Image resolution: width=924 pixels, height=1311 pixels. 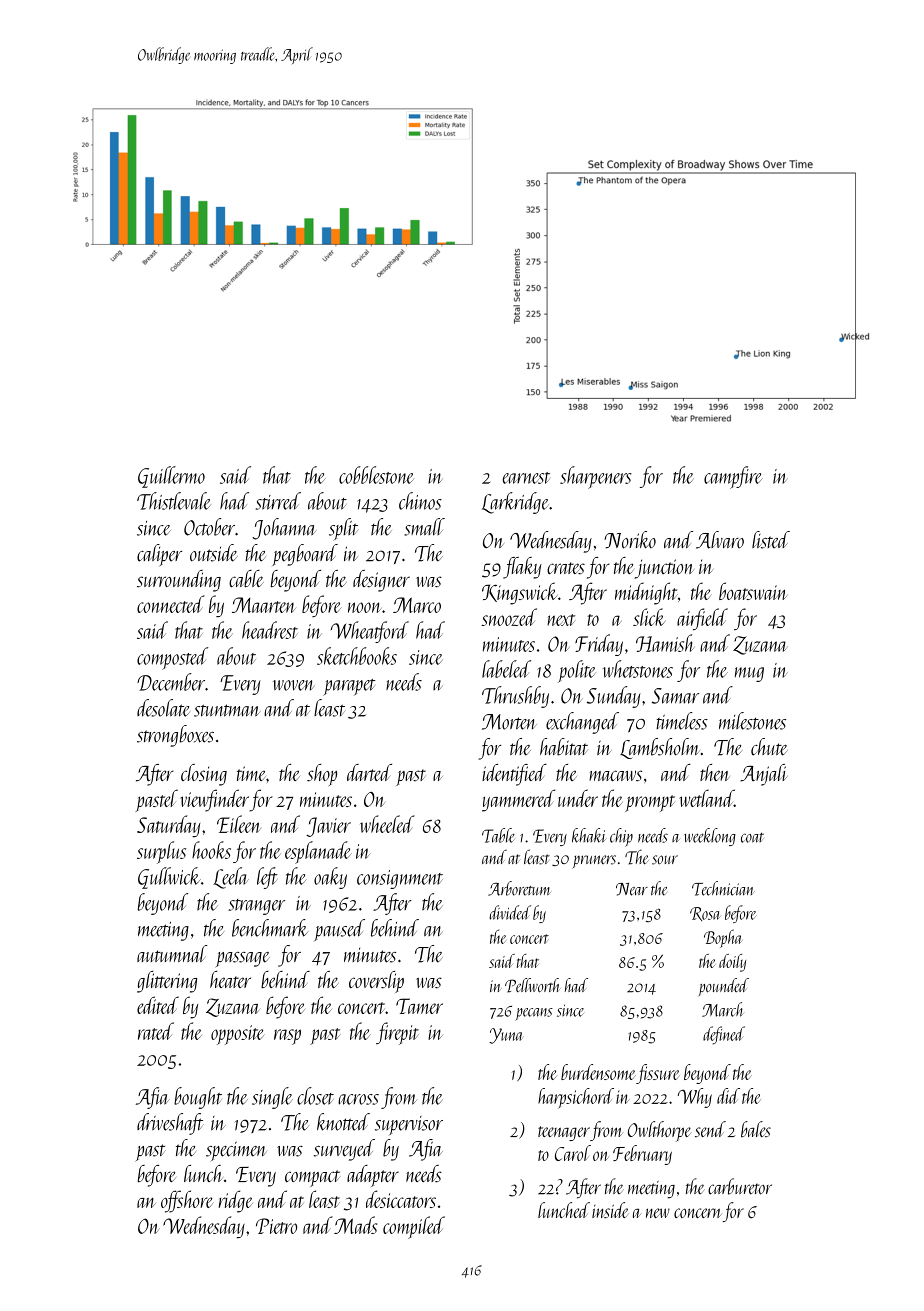 What do you see at coordinates (214, 553) in the screenshot?
I see `outside` at bounding box center [214, 553].
